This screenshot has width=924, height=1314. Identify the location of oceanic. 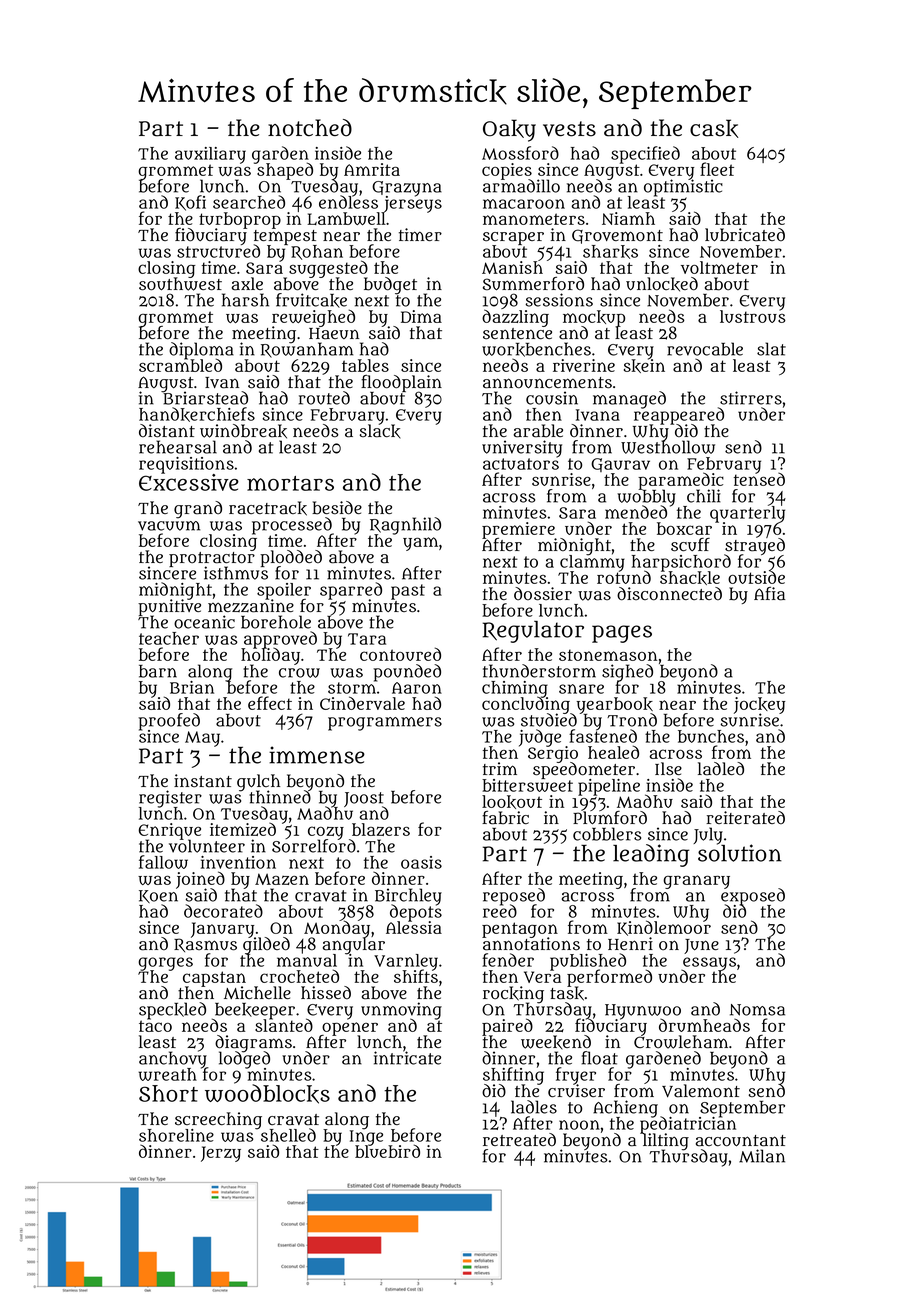
(204, 622).
